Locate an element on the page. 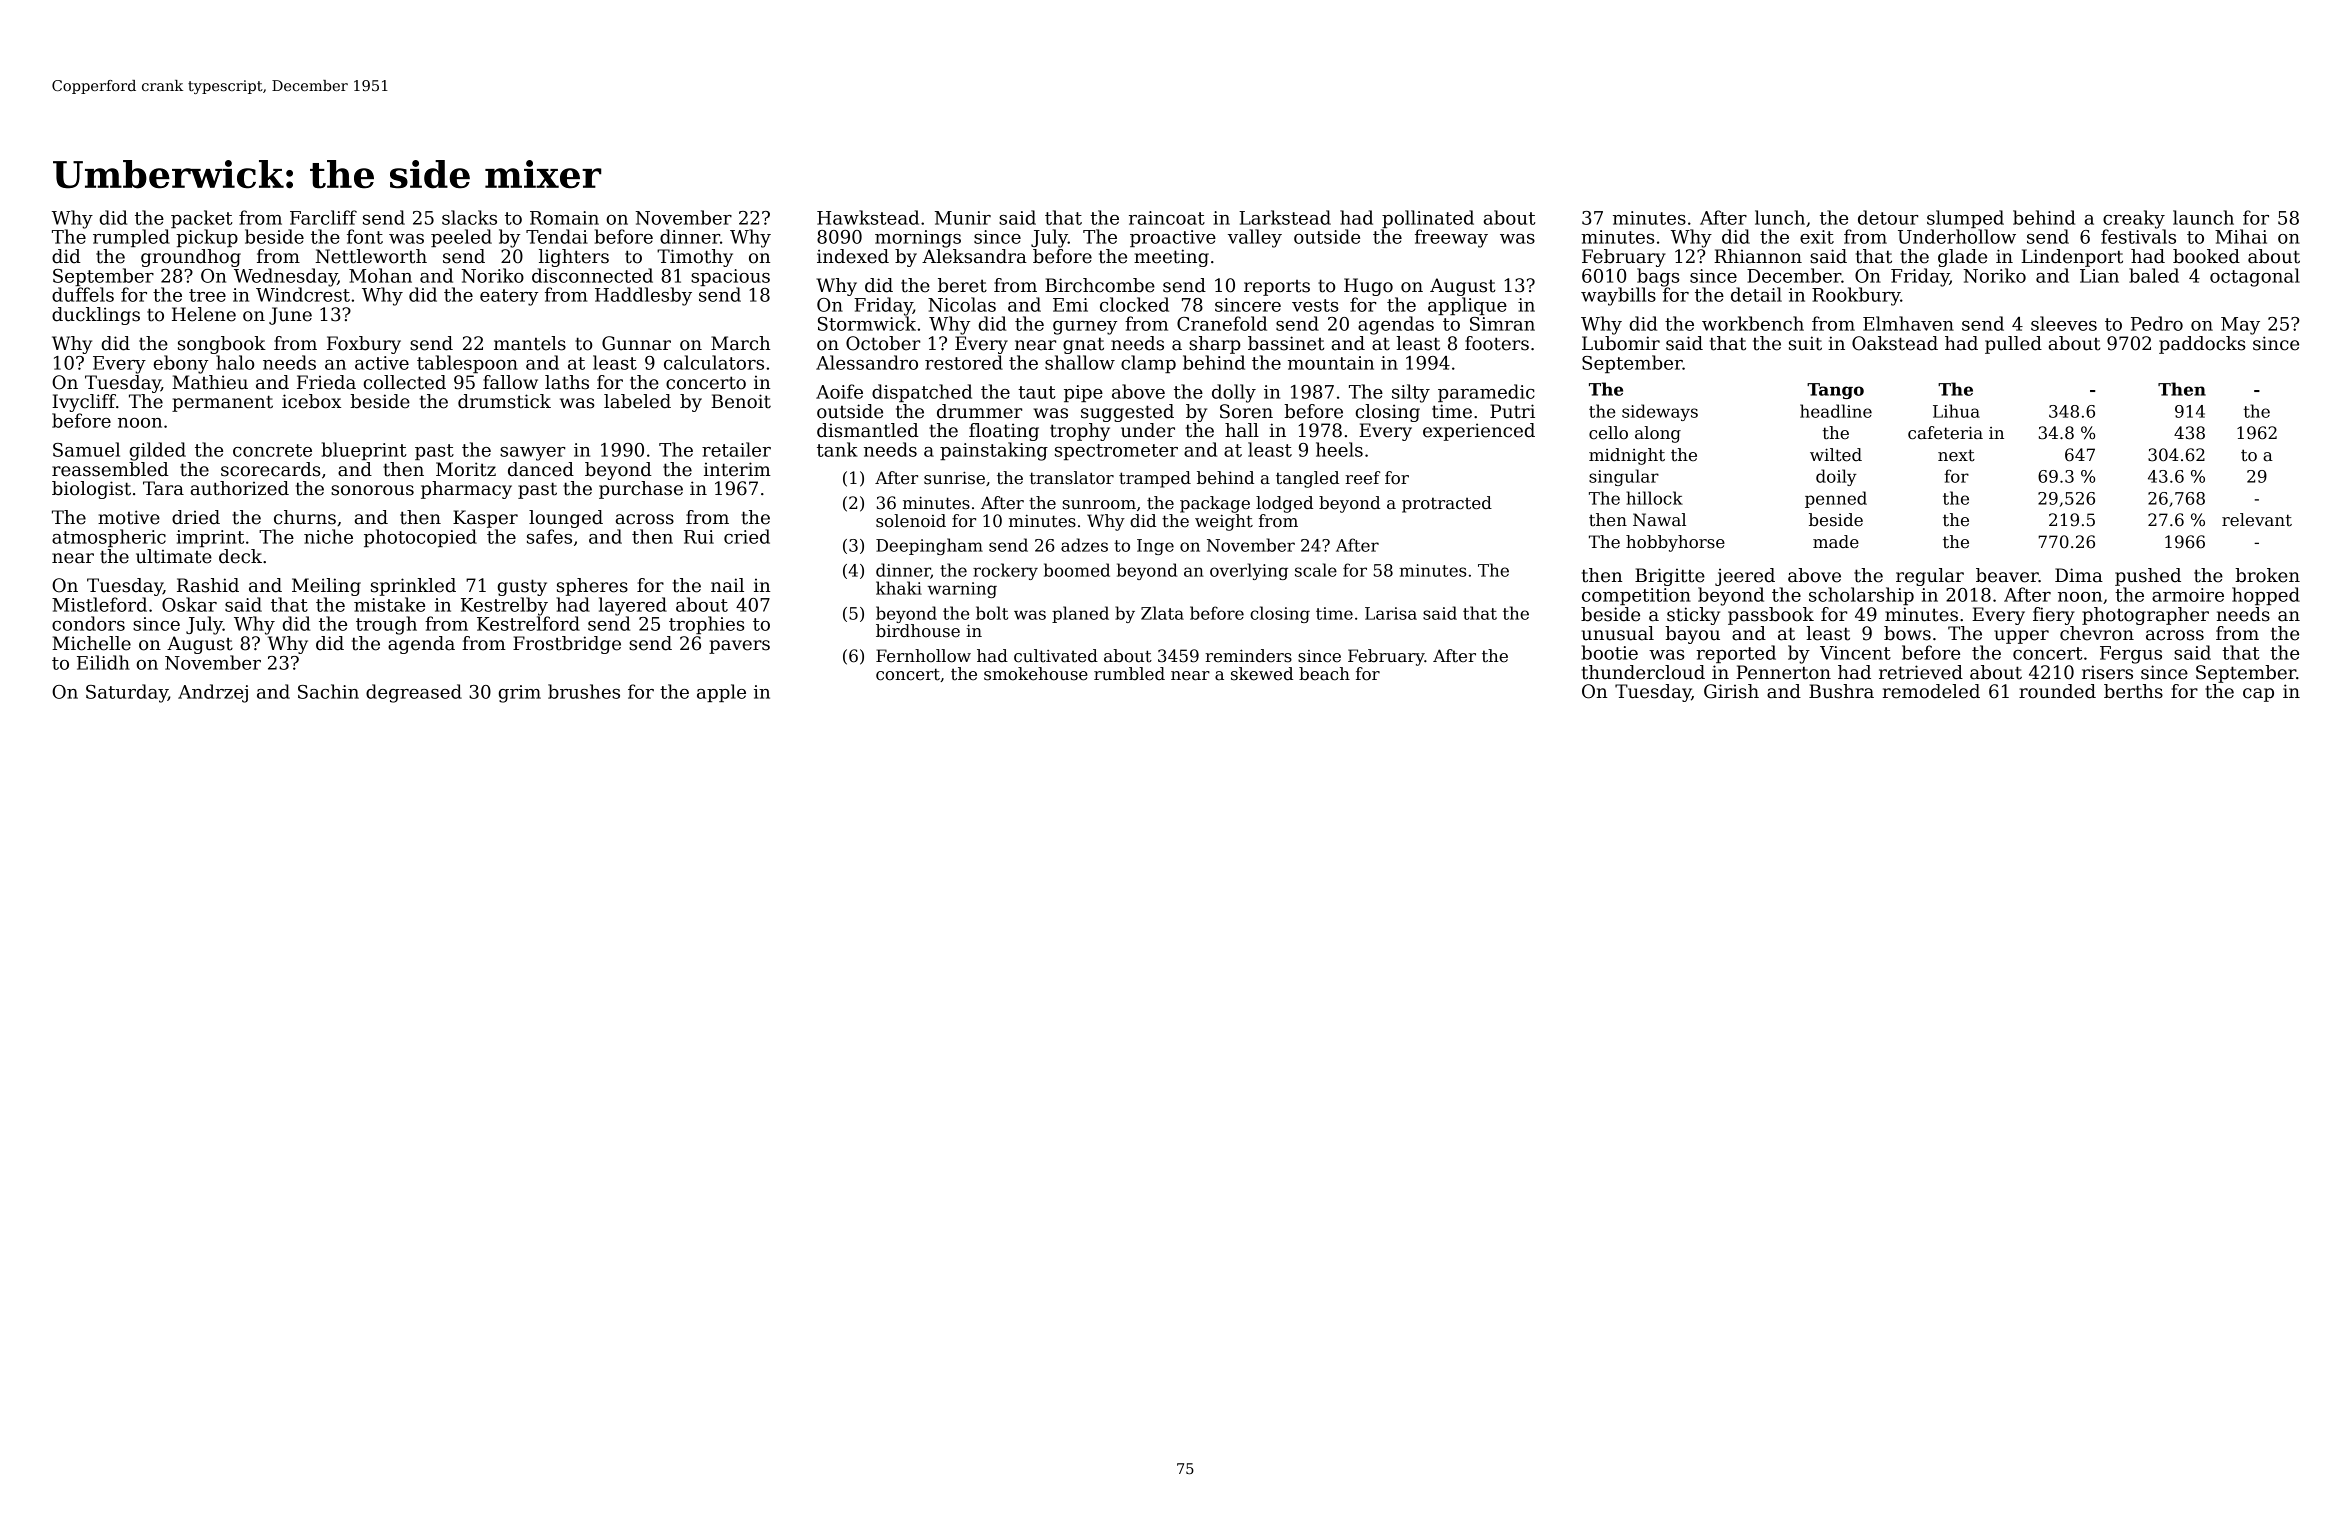 The width and height of the document is (2352, 1522). khaki is located at coordinates (899, 588).
